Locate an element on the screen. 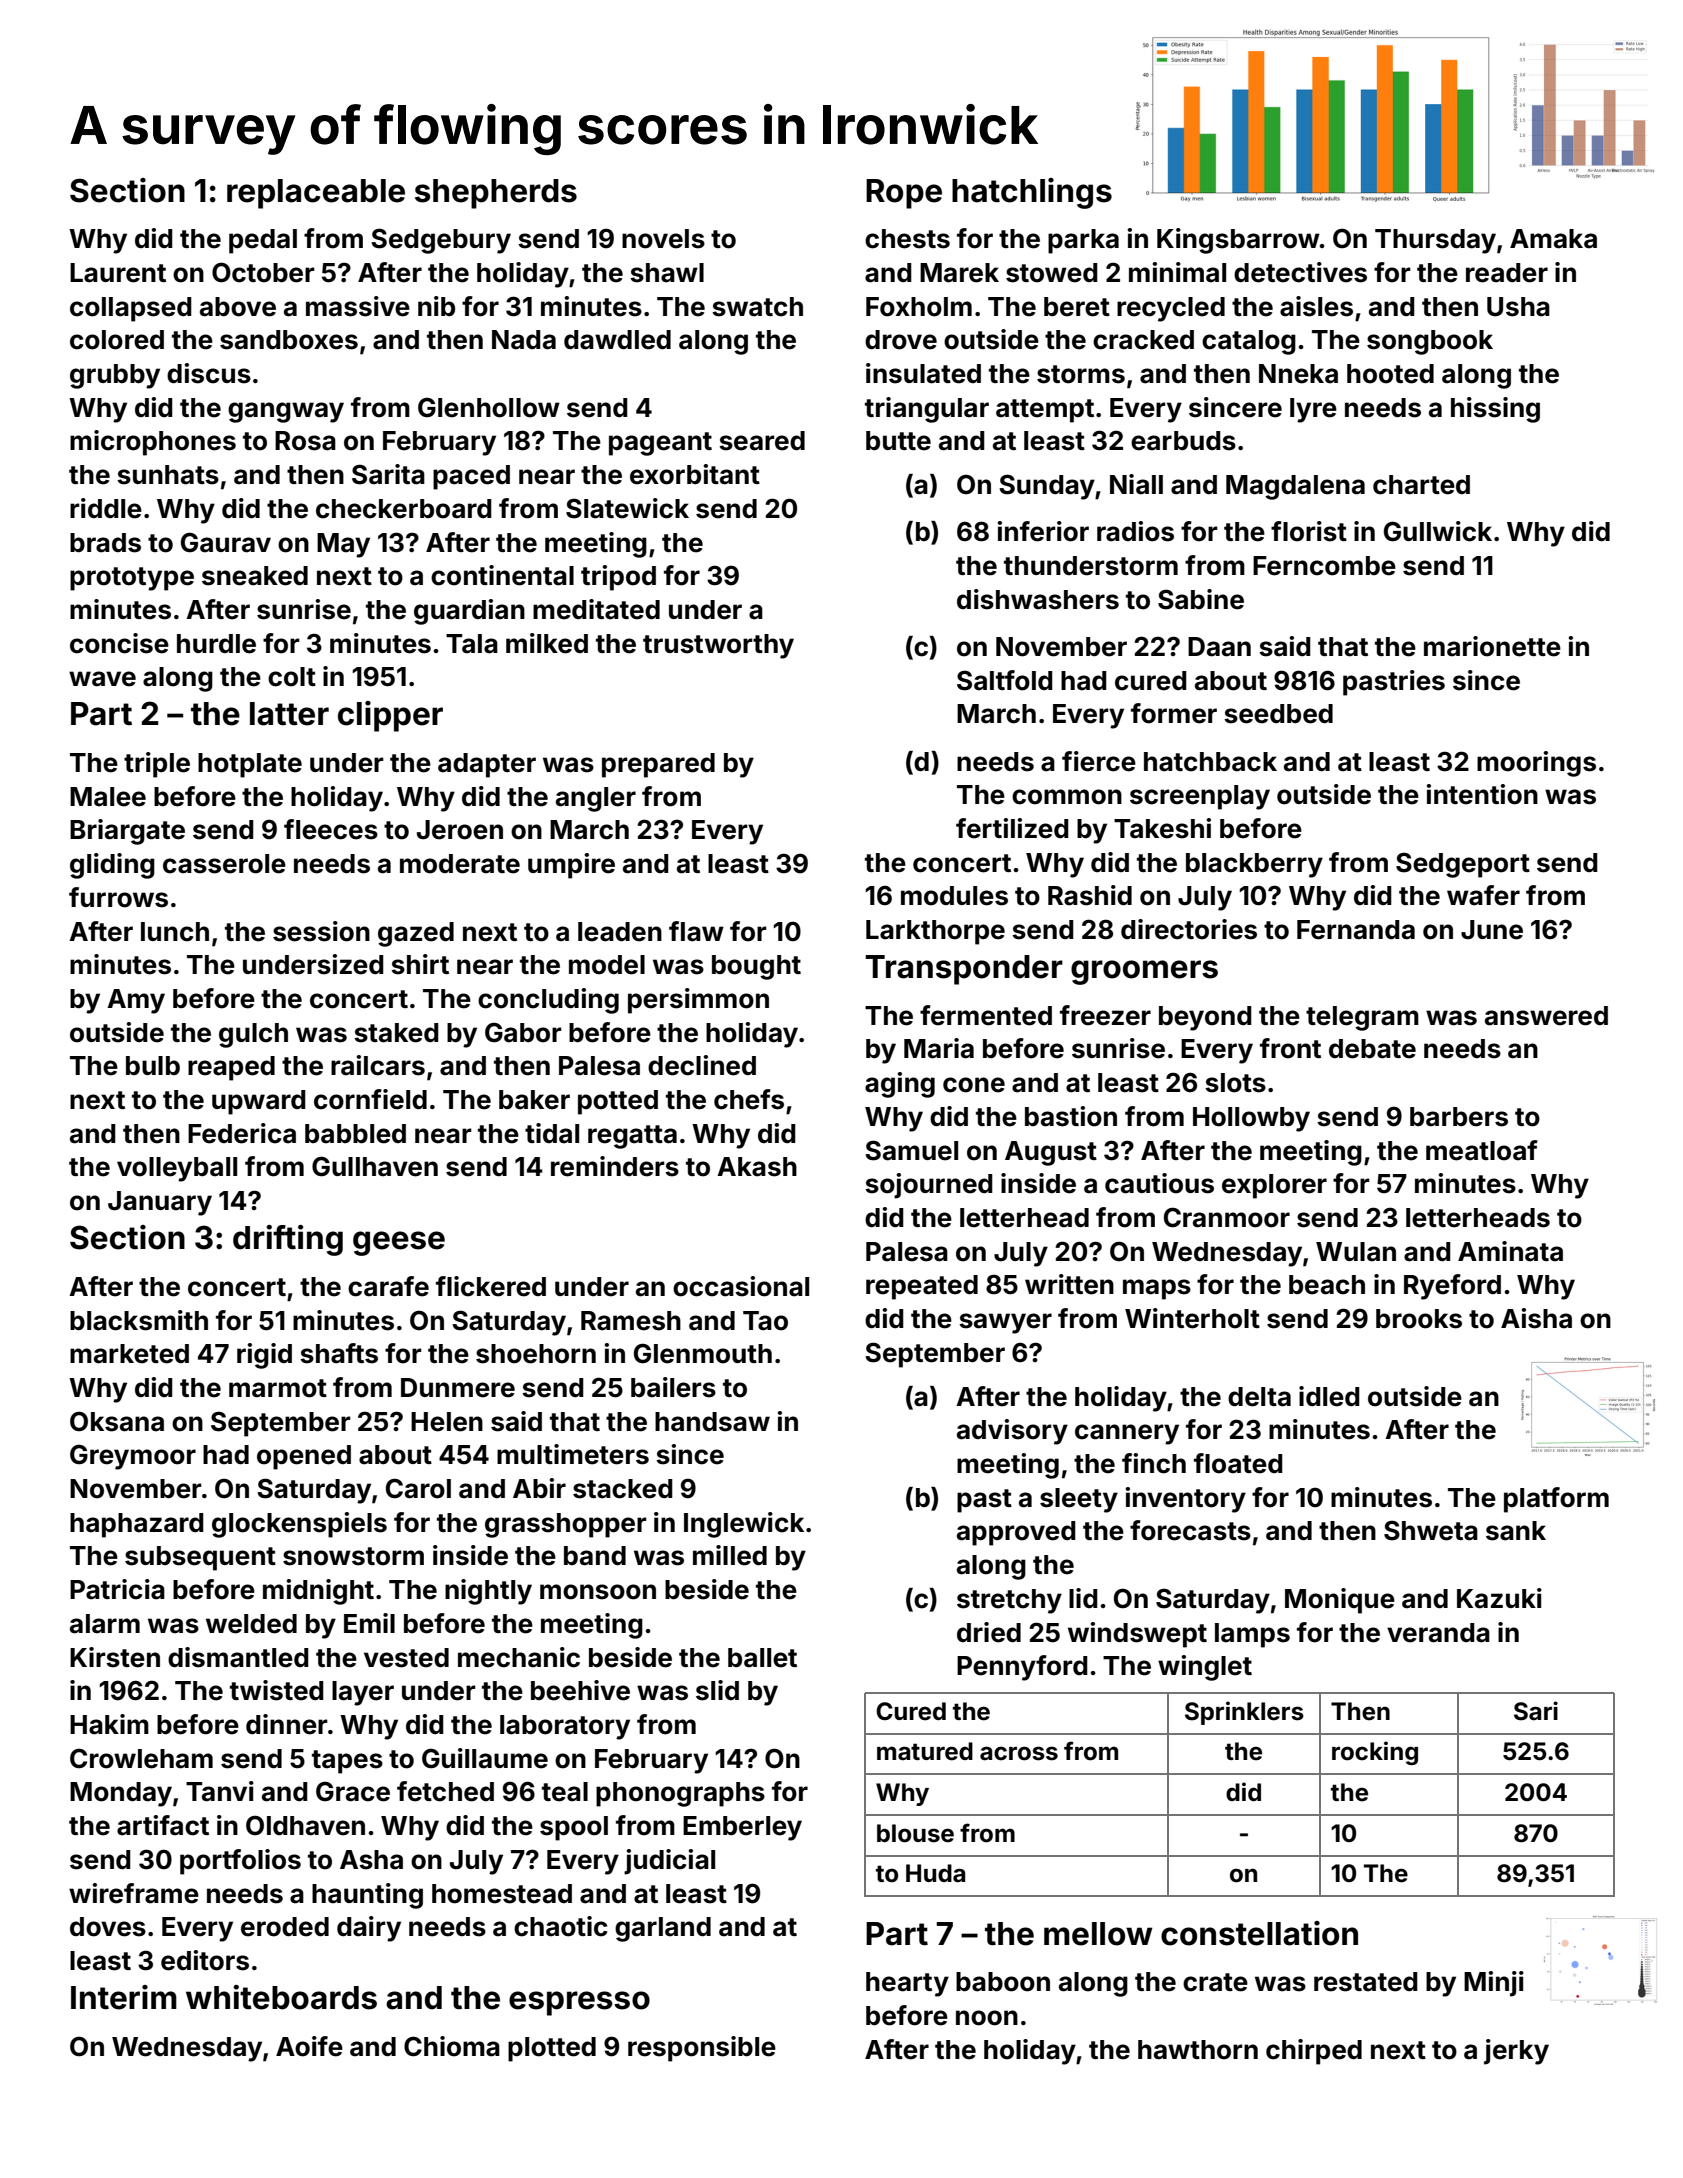 The image size is (1683, 2178). Chioma is located at coordinates (452, 2046).
